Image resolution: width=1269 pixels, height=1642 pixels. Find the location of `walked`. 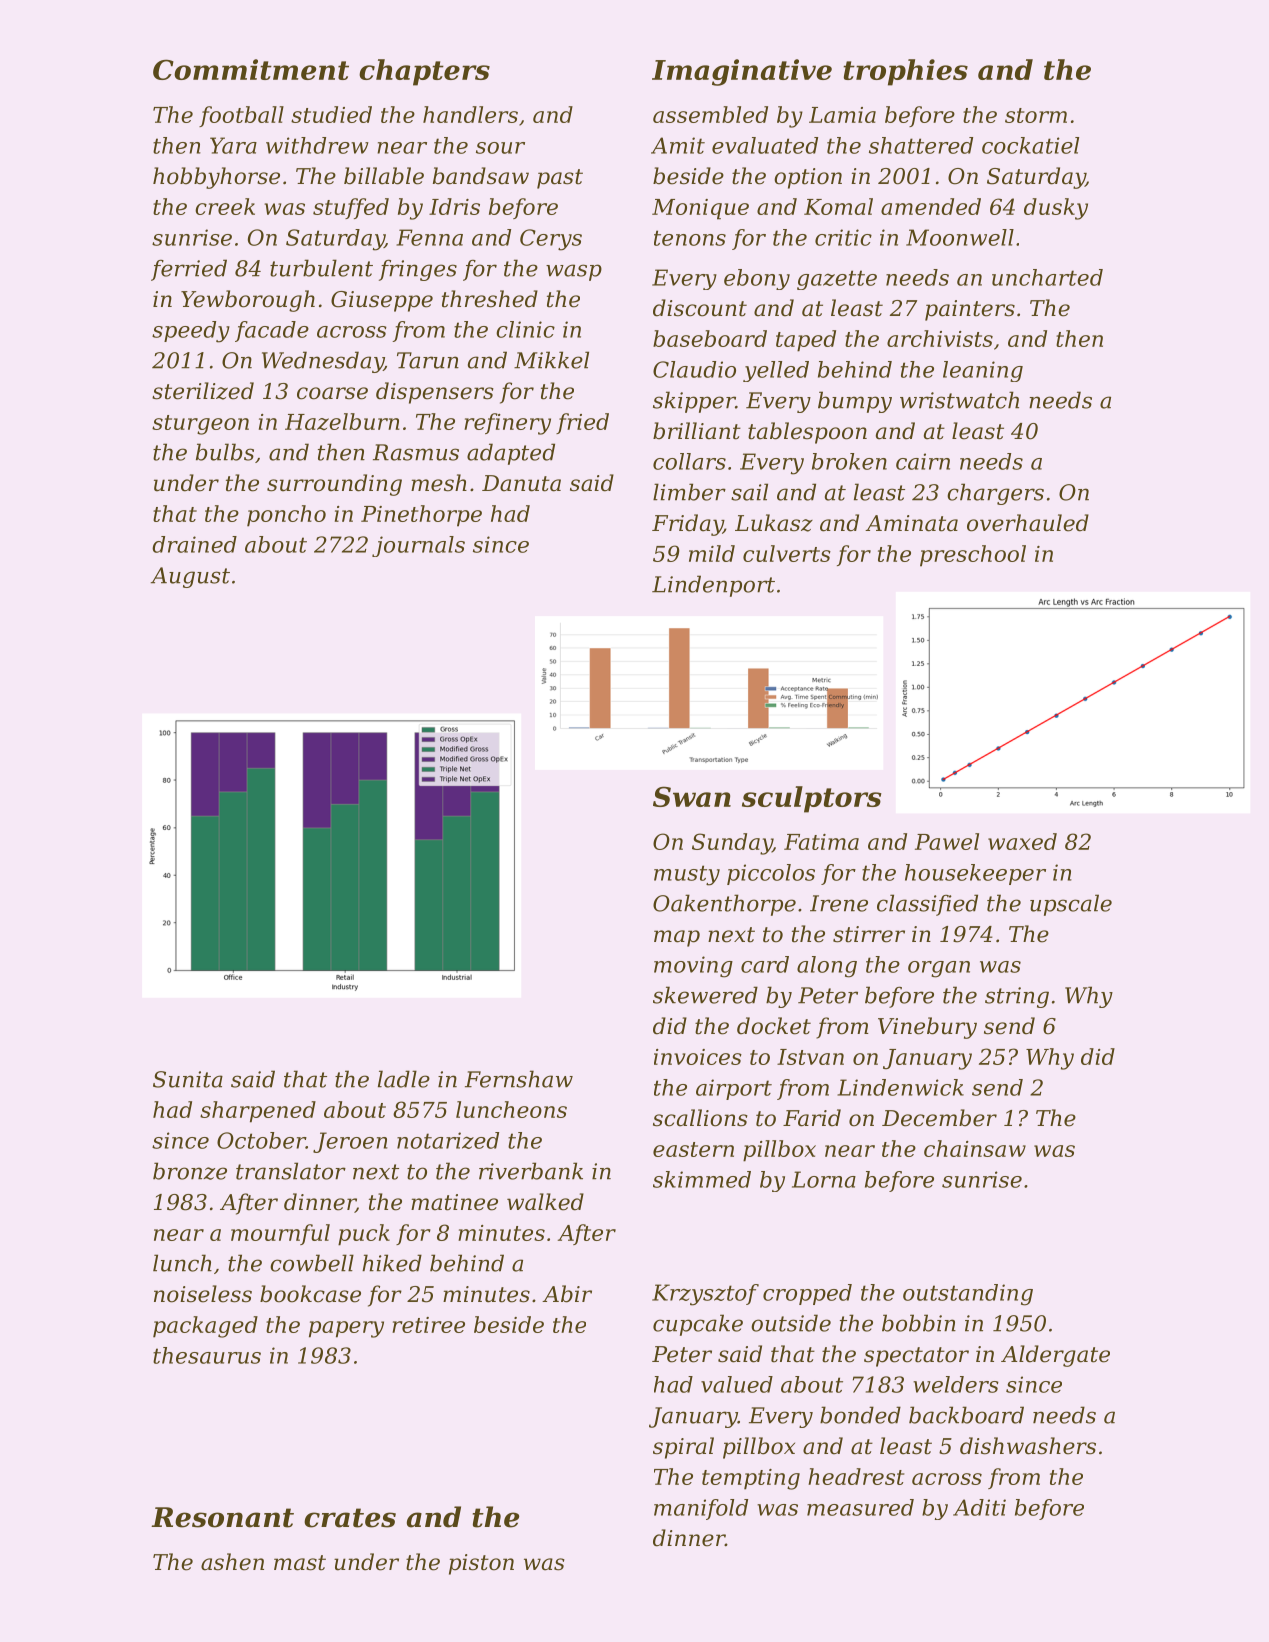

walked is located at coordinates (545, 1202).
